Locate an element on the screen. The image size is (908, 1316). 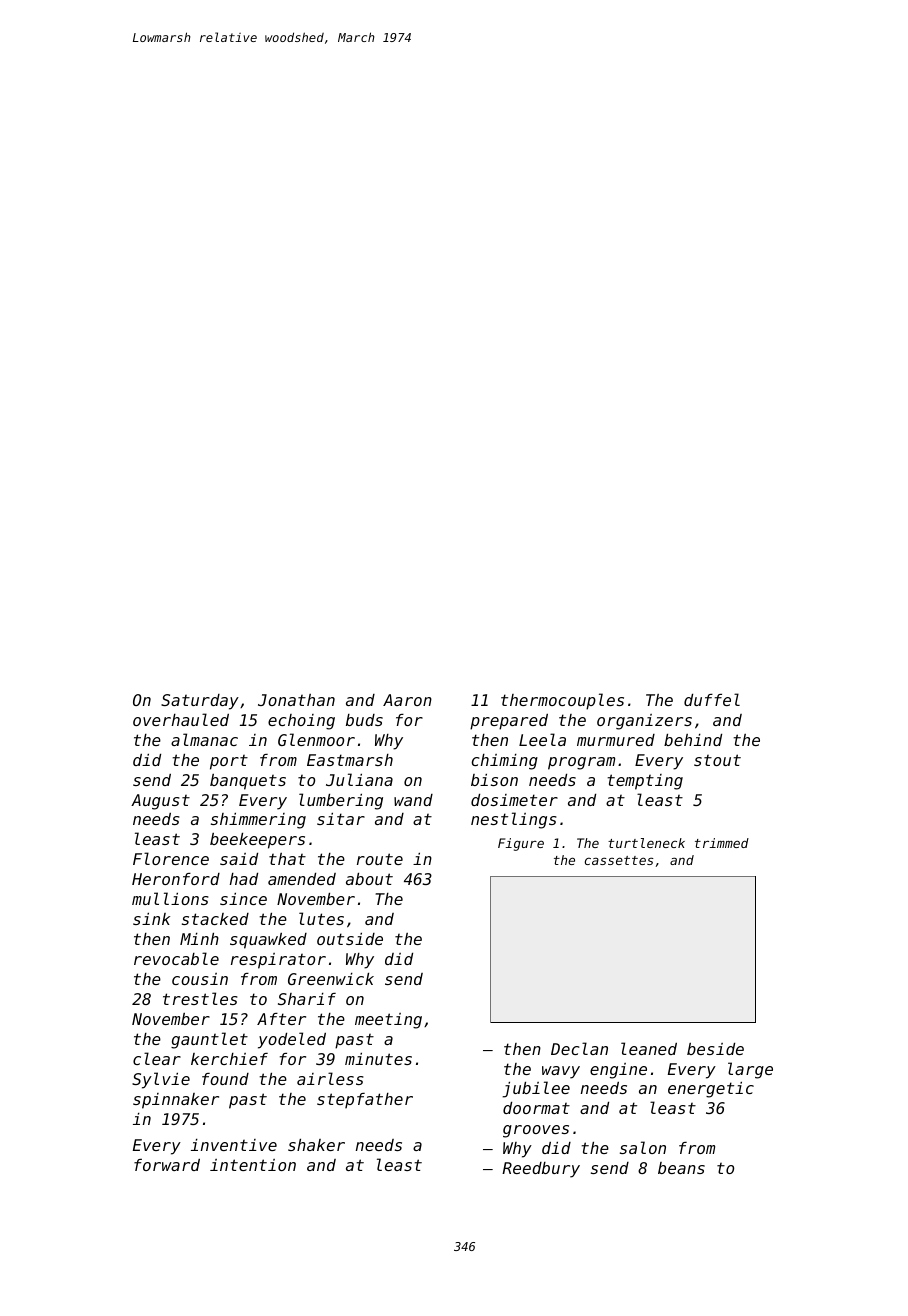
meeting is located at coordinates (388, 1021).
